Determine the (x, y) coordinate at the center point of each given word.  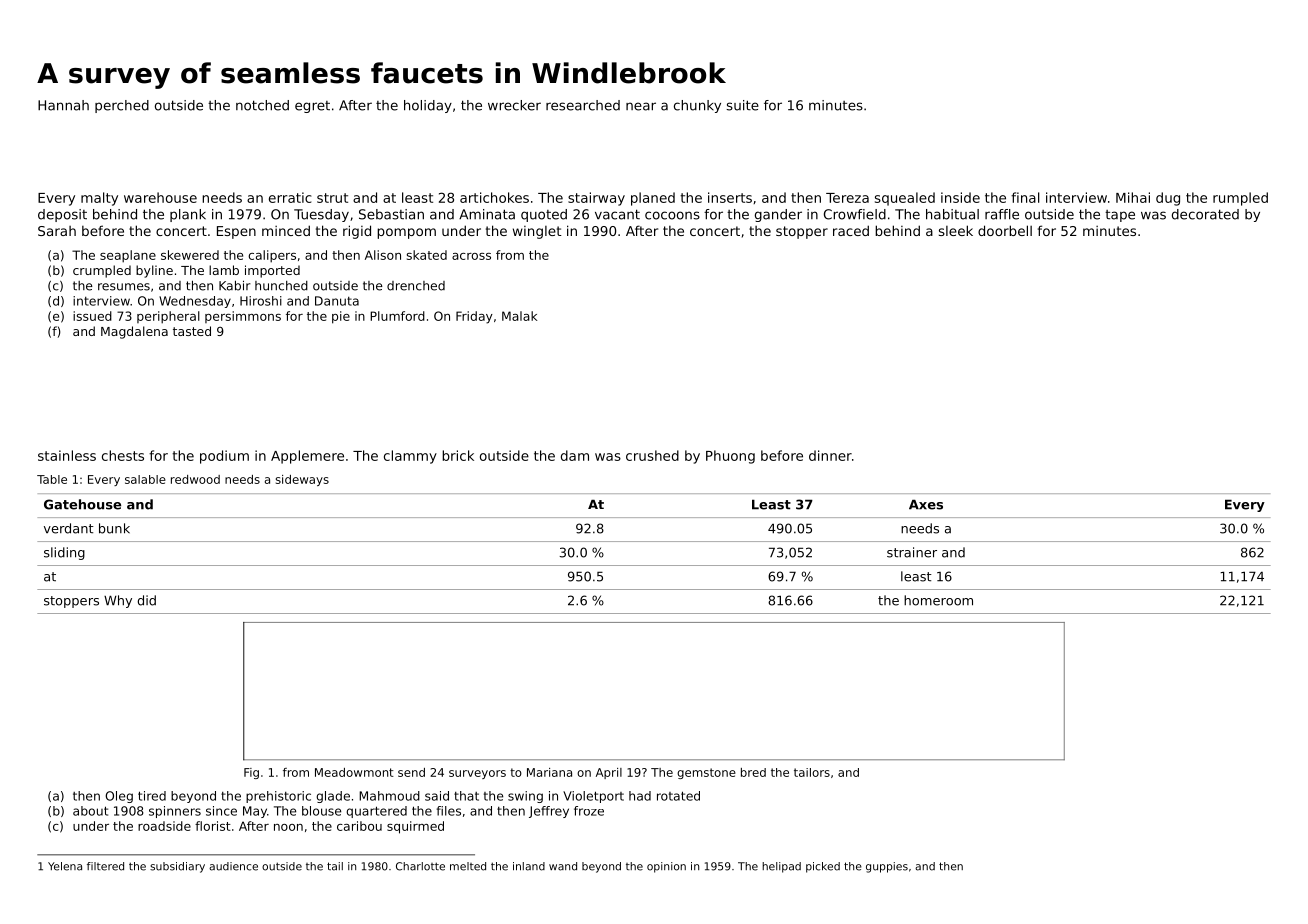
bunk (114, 528)
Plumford (397, 316)
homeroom (938, 600)
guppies (887, 867)
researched (583, 105)
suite (742, 105)
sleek (956, 230)
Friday (474, 317)
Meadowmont (354, 772)
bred (753, 772)
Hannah (63, 105)
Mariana (549, 772)
